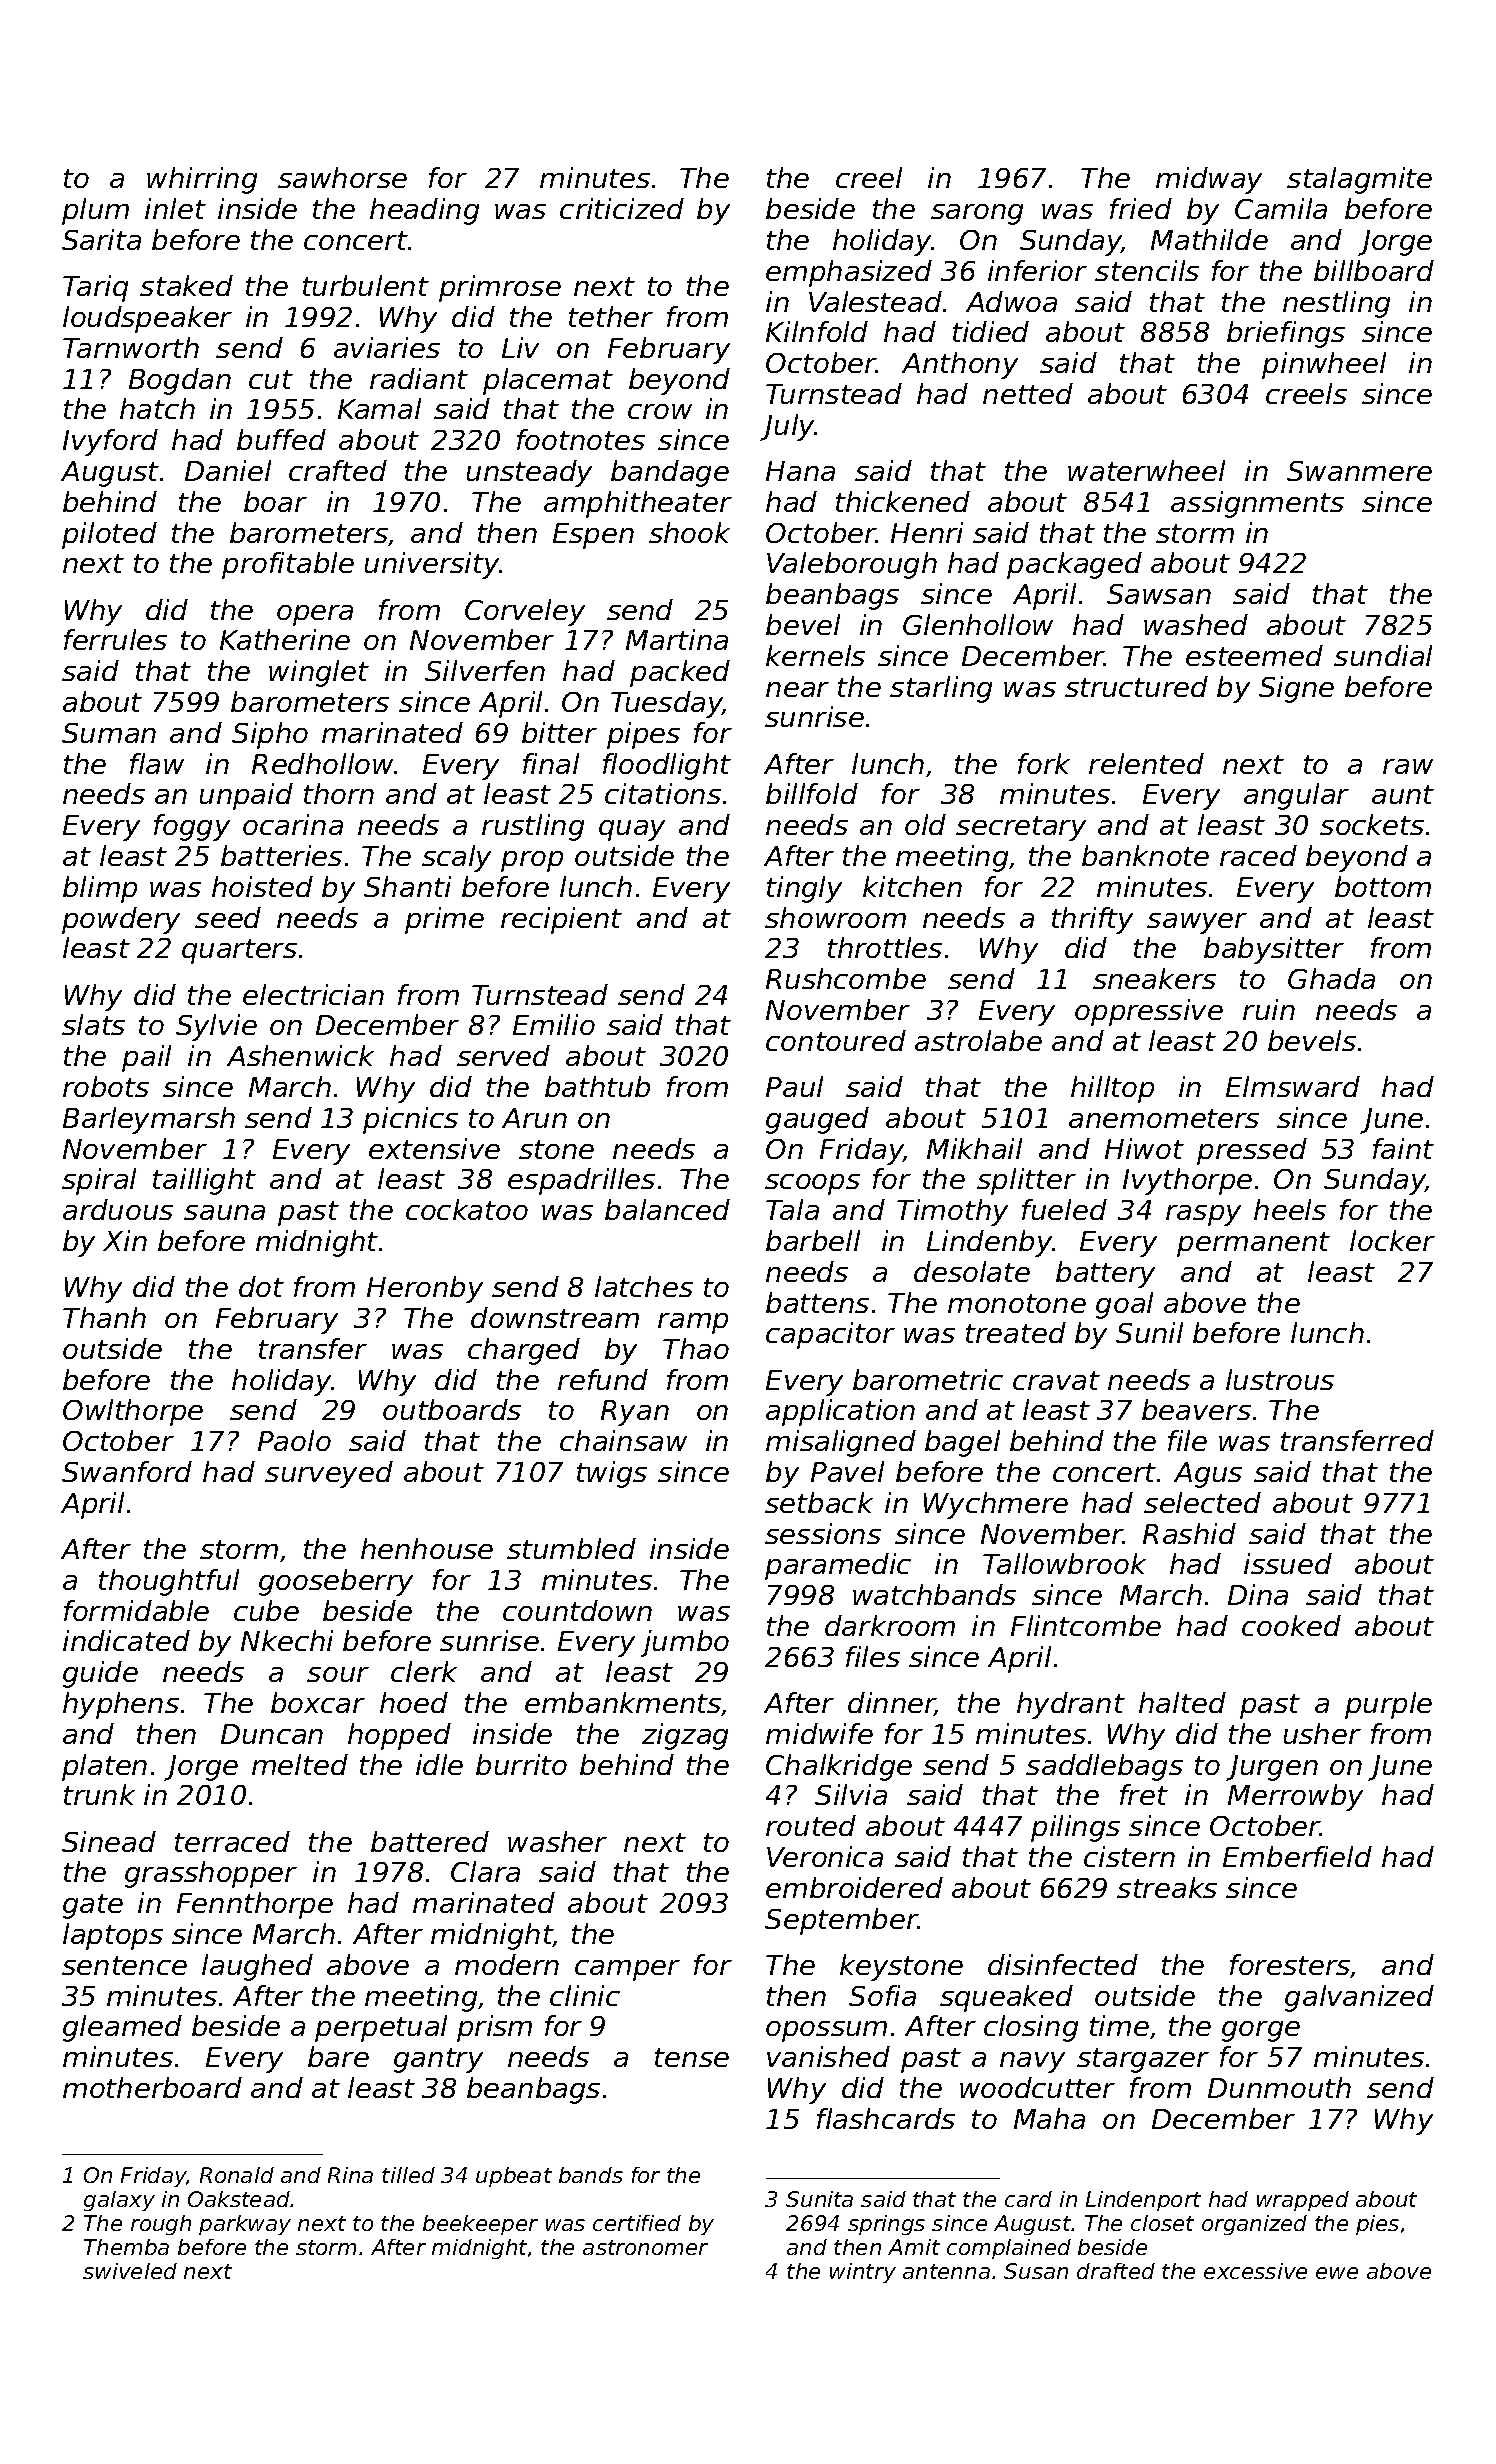 The width and height of the document is (1496, 2464). Describe the element at coordinates (1392, 1240) in the document. I see `locker` at that location.
